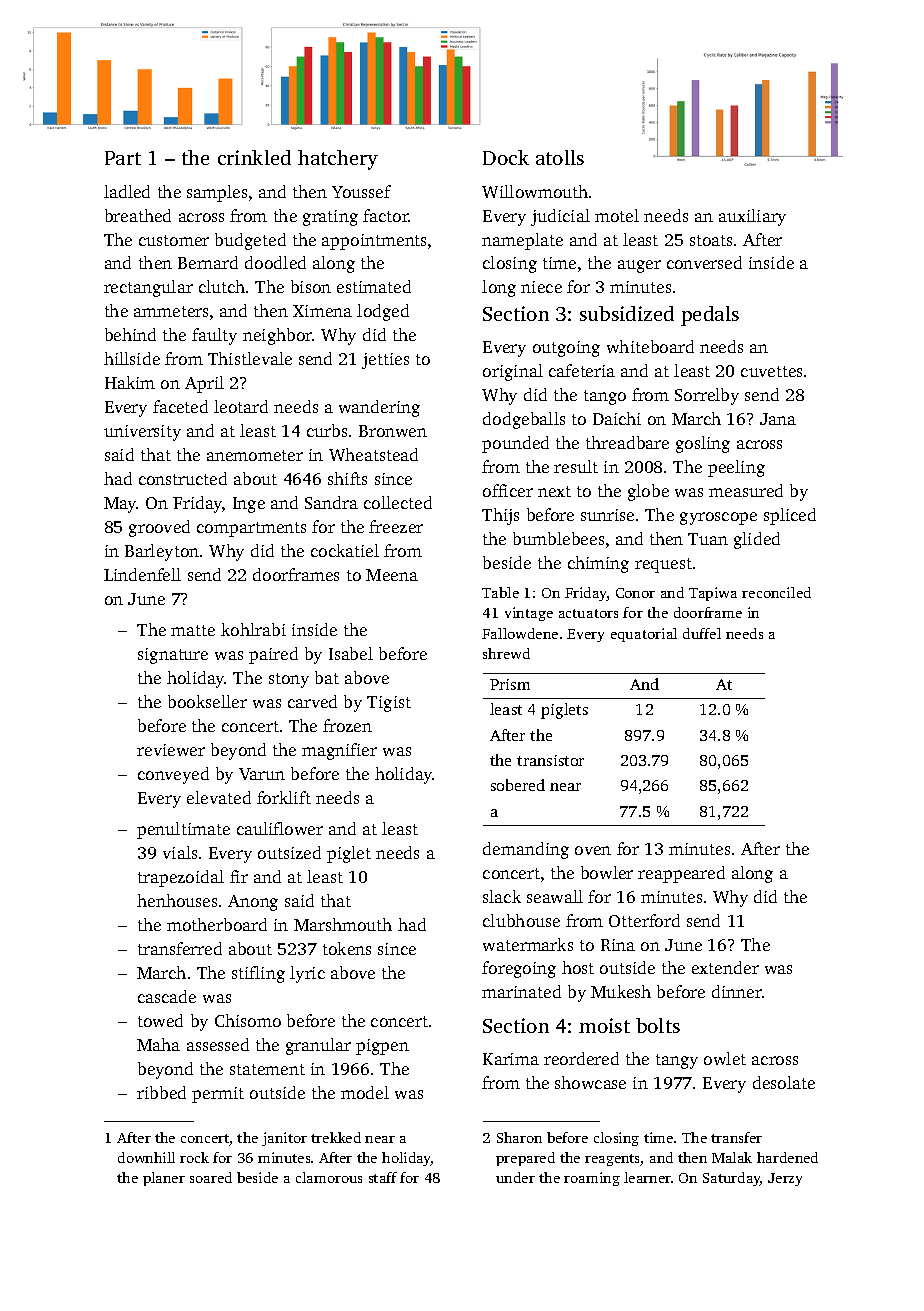 The width and height of the document is (924, 1311). Describe the element at coordinates (392, 575) in the document. I see `Meena` at that location.
